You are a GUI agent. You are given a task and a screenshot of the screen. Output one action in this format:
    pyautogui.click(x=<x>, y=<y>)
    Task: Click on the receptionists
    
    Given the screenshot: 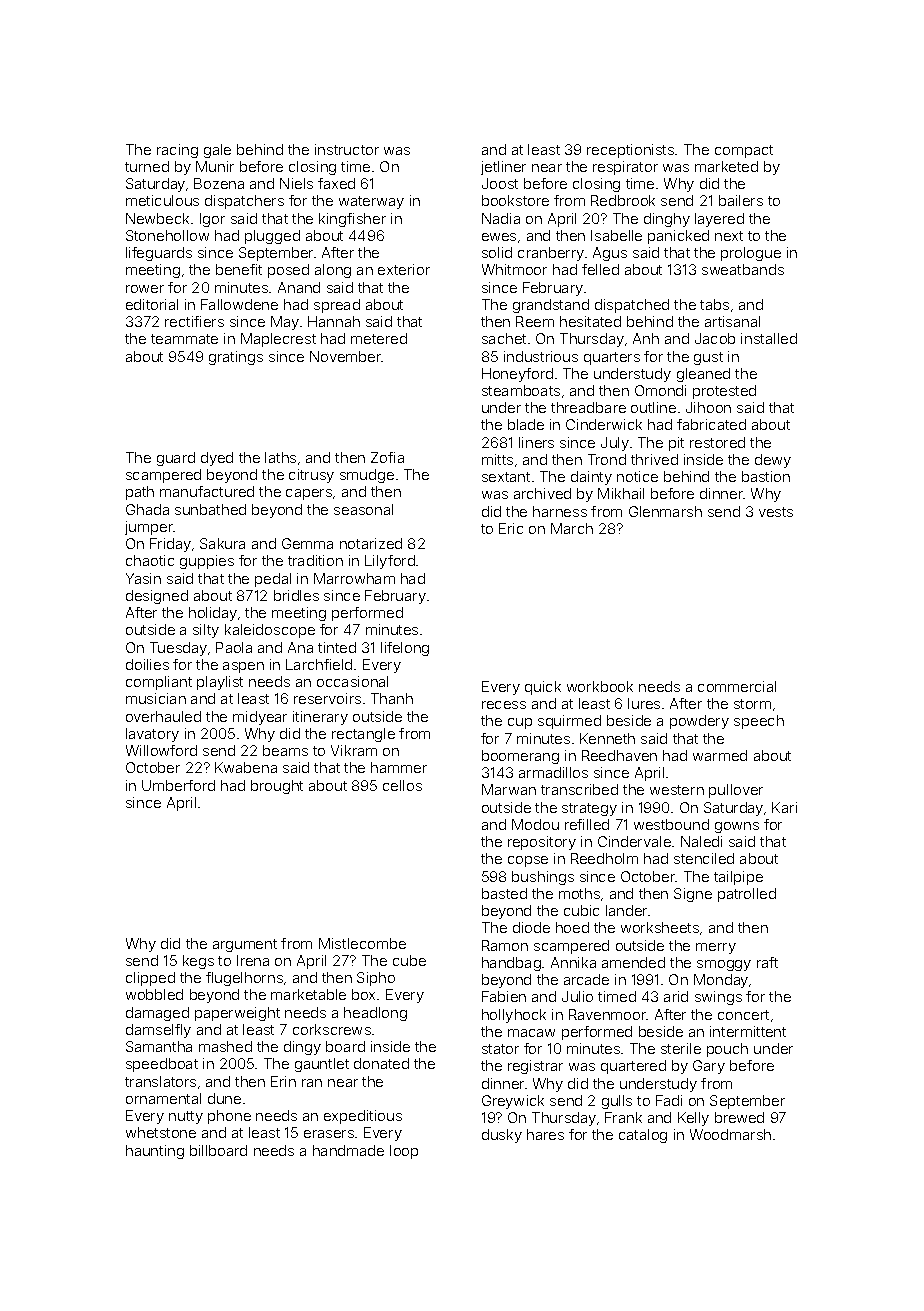 What is the action you would take?
    pyautogui.click(x=630, y=151)
